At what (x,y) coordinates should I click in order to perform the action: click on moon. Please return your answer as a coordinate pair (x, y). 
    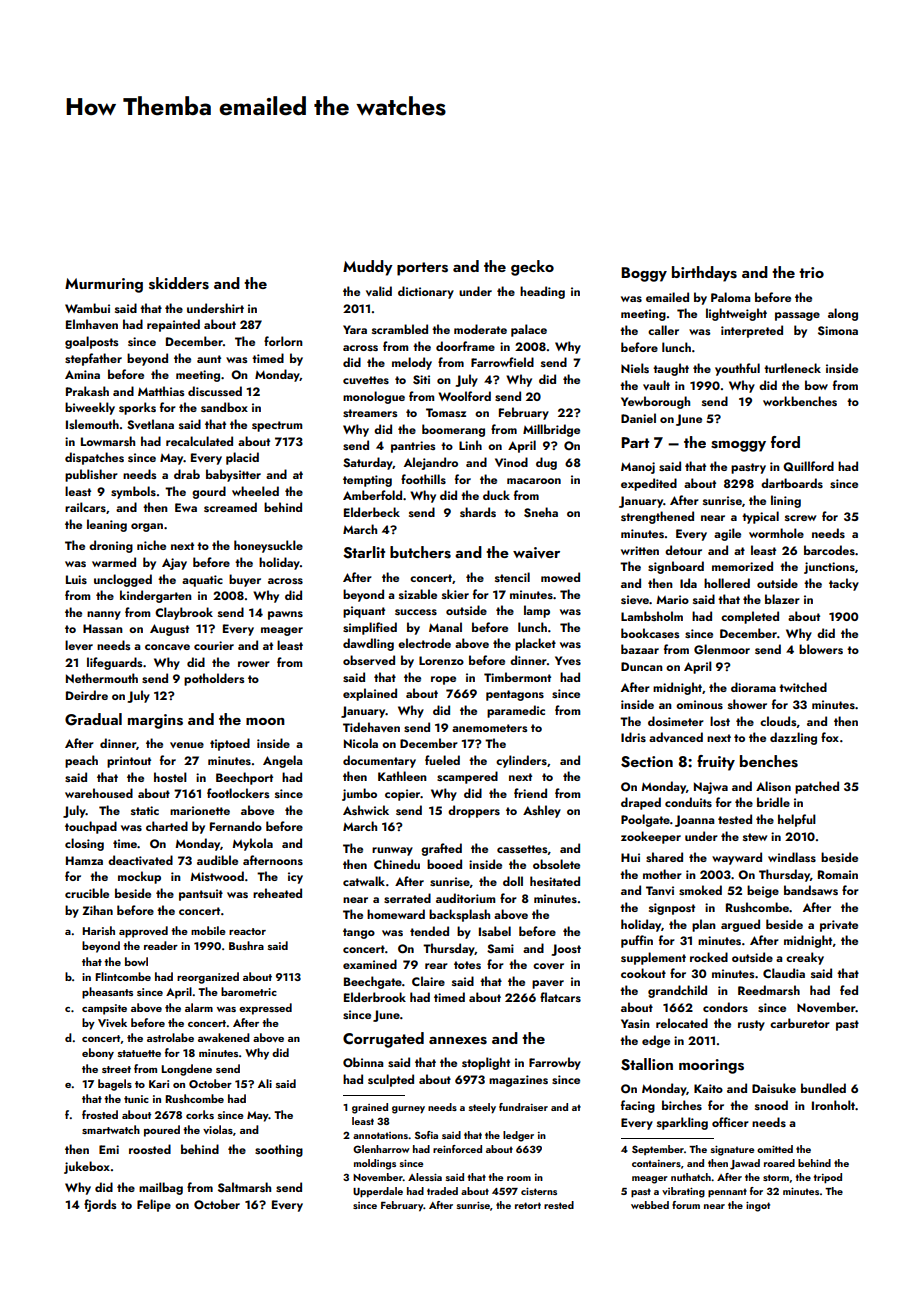
    Looking at the image, I should click on (265, 721).
